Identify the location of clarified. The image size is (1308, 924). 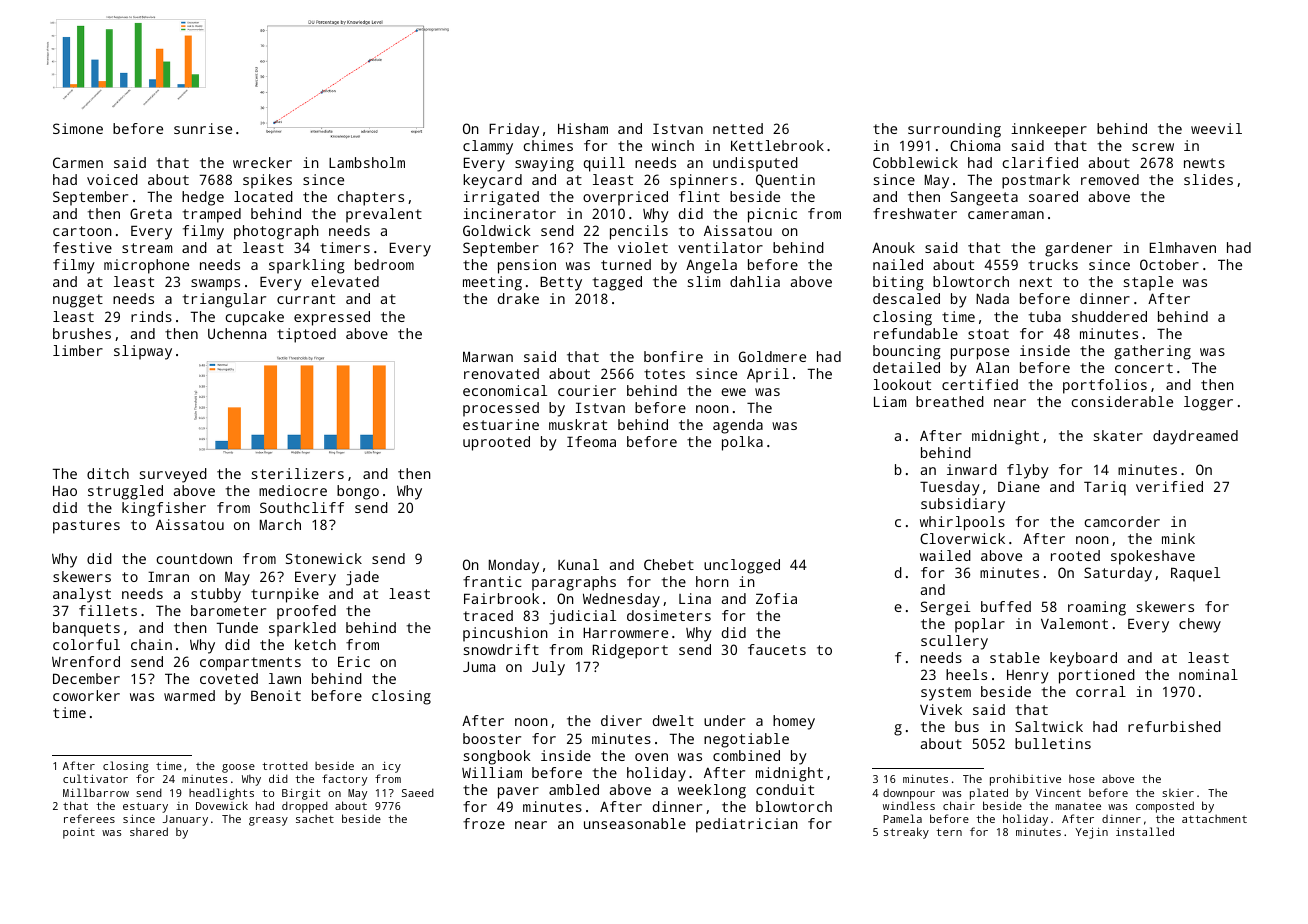
(1040, 162).
